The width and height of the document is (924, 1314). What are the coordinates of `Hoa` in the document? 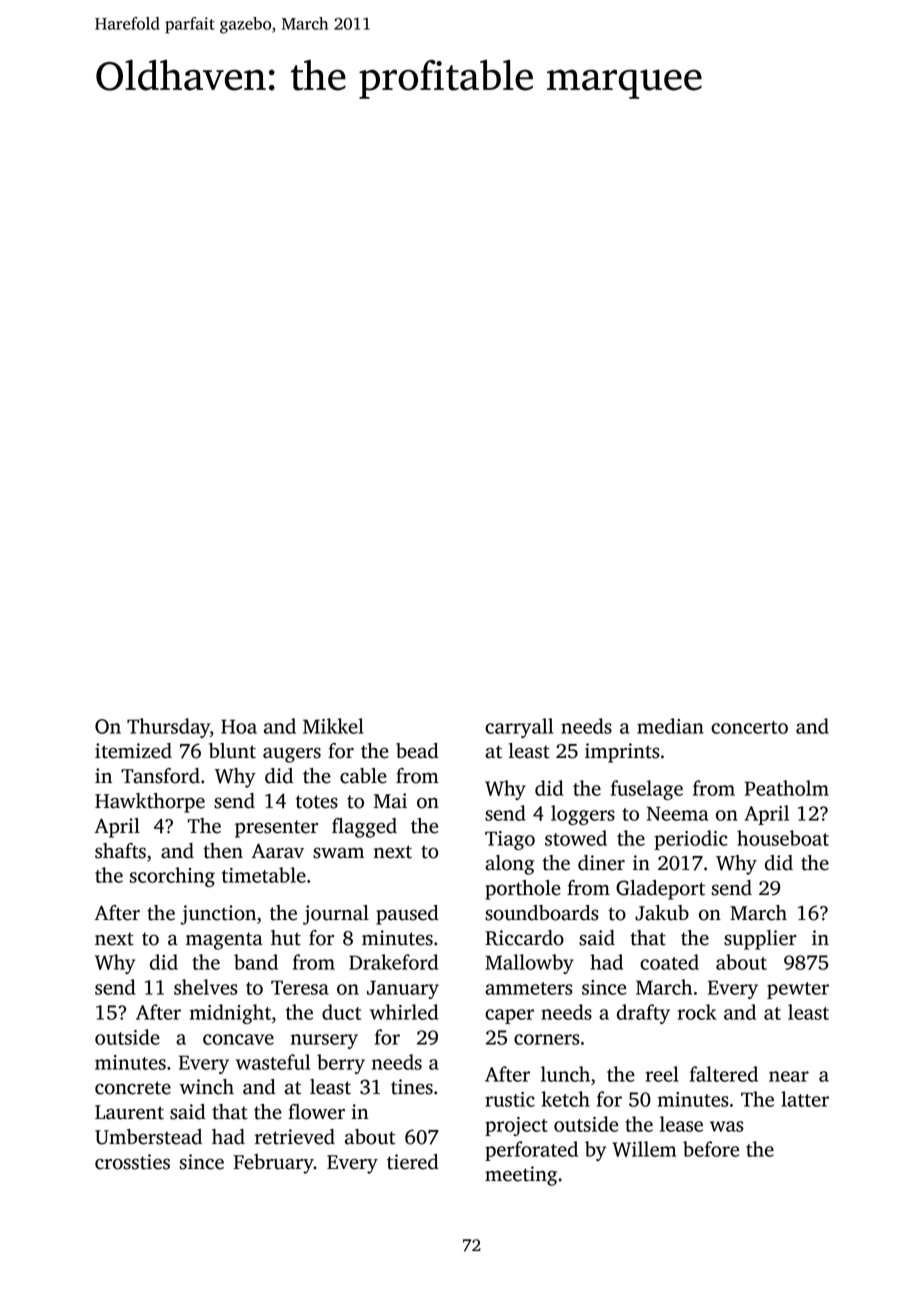 It's located at (239, 726).
